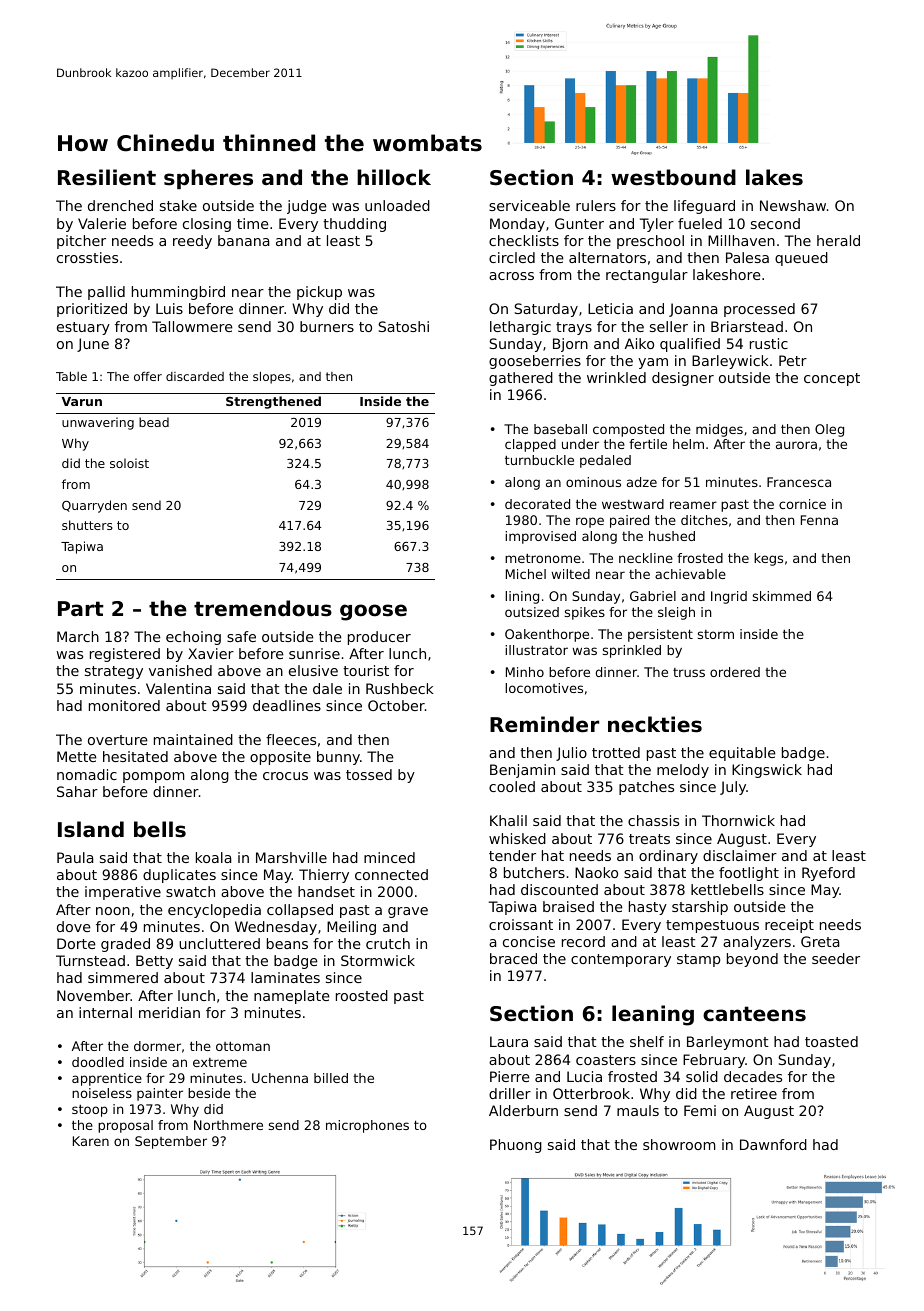 This screenshot has height=1311, width=924. Describe the element at coordinates (831, 1041) in the screenshot. I see `toasted` at that location.
